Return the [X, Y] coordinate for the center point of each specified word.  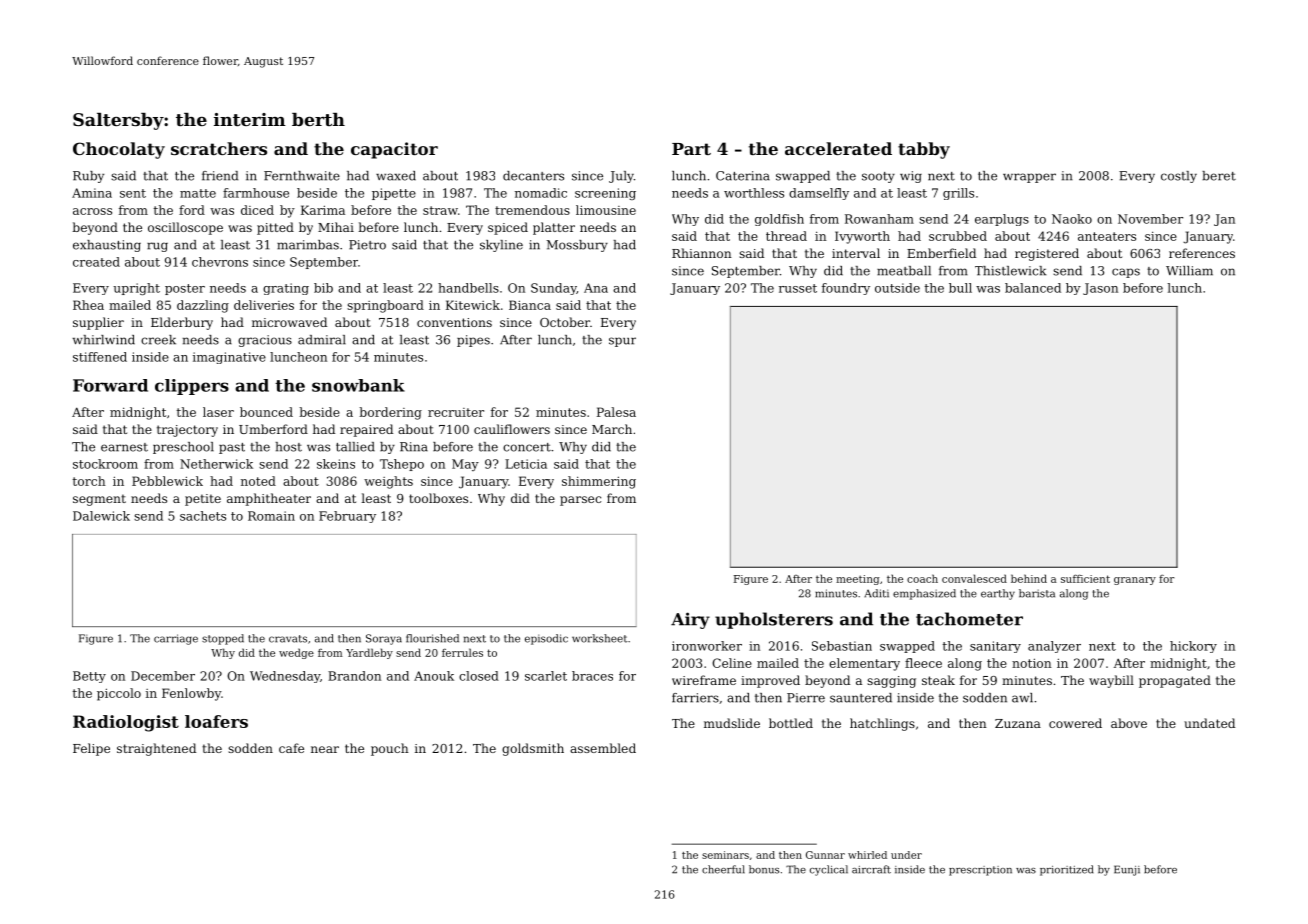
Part [691, 149]
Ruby [88, 177]
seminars [725, 855]
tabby [924, 150]
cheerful [723, 869]
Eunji [1127, 870]
